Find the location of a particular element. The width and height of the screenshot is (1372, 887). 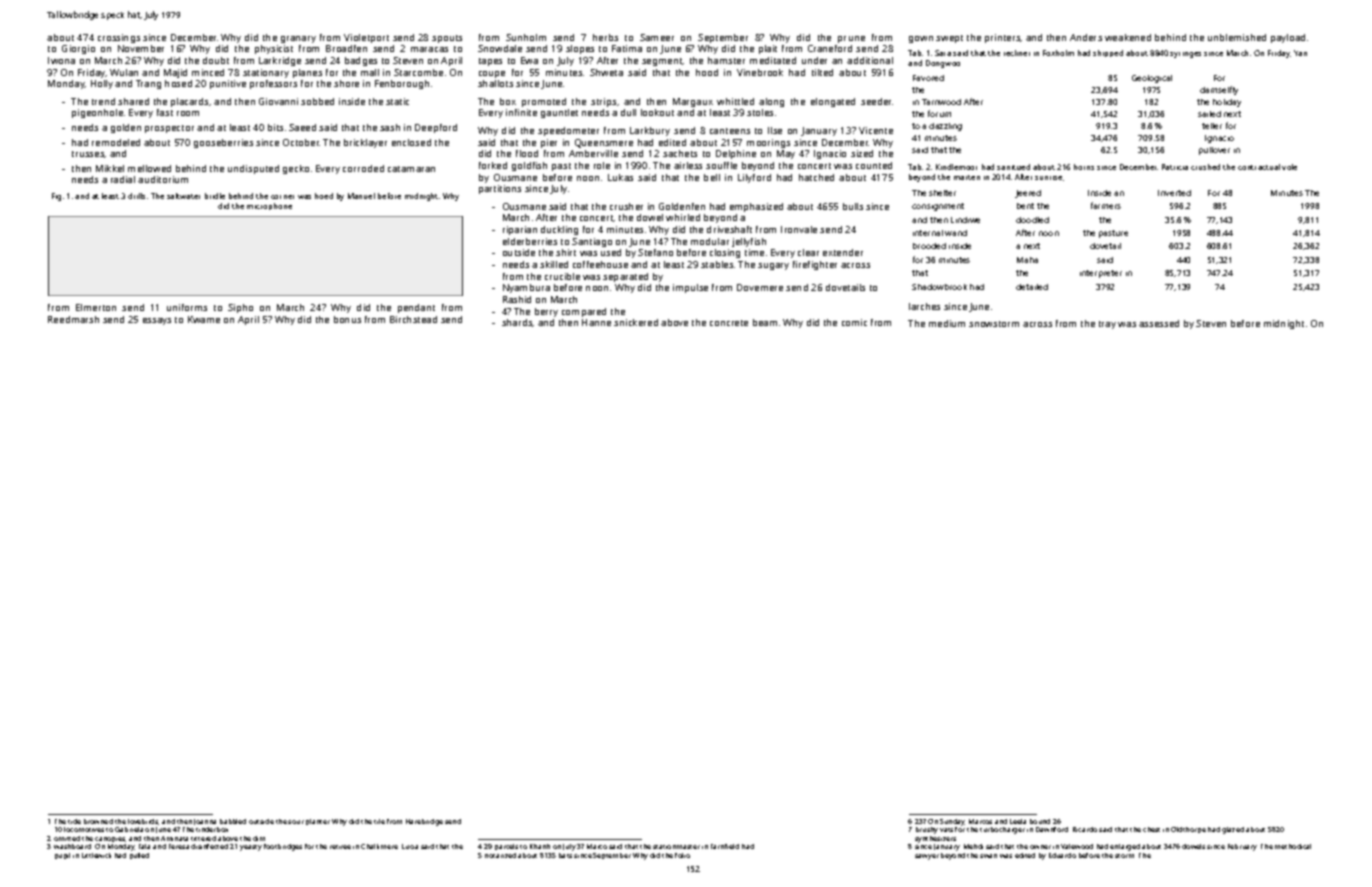

Eduardo is located at coordinates (1062, 855).
